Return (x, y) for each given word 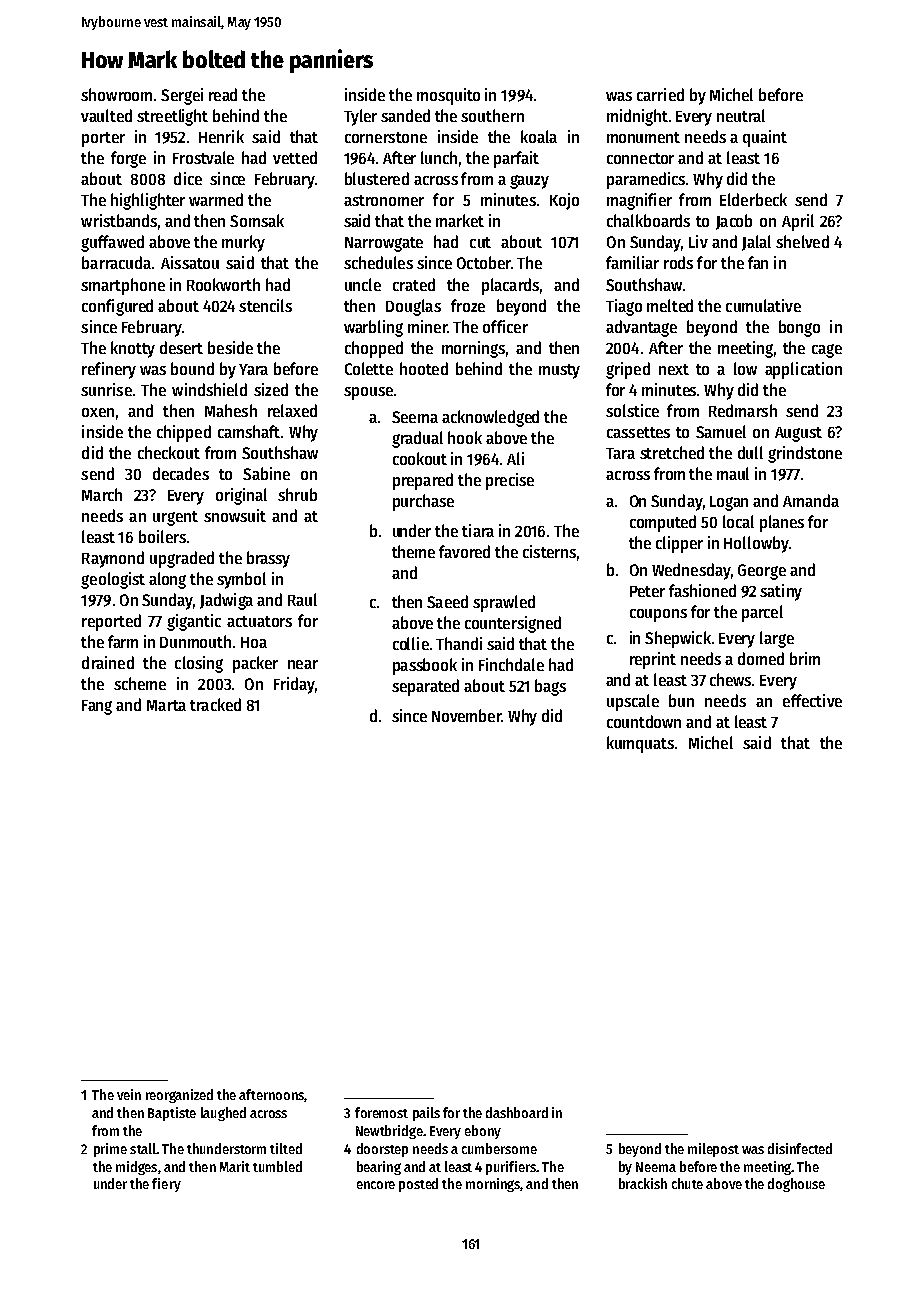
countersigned (513, 624)
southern (492, 115)
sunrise (106, 389)
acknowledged (490, 418)
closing (199, 664)
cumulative (763, 305)
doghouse (796, 1185)
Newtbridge (389, 1132)
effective (812, 700)
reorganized (179, 1096)
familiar (632, 262)
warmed (216, 199)
